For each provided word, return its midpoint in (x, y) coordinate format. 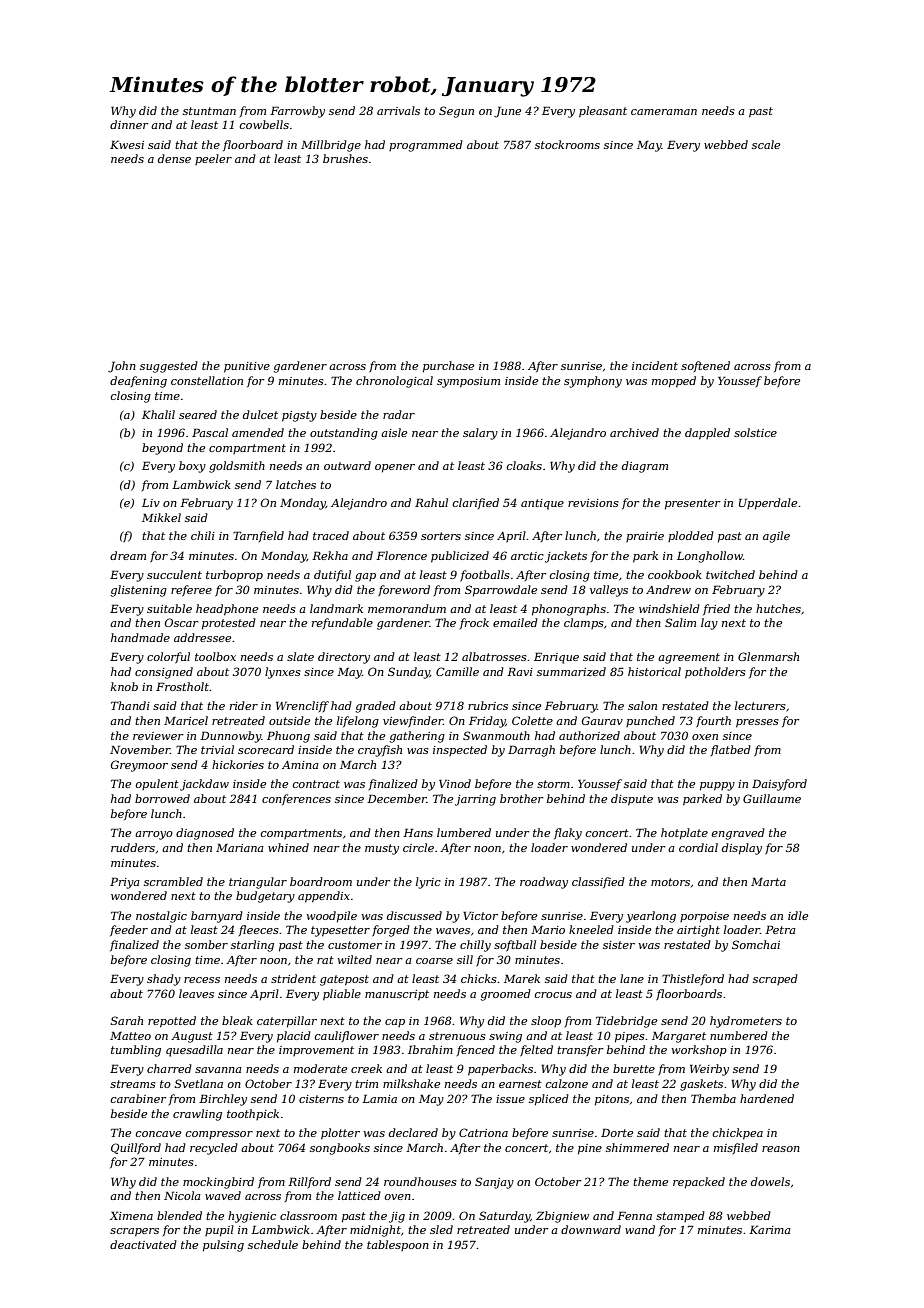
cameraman (664, 112)
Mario (548, 930)
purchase (448, 367)
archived (634, 432)
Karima (770, 1229)
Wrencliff (302, 706)
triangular (258, 883)
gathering (417, 737)
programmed (426, 146)
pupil (219, 1231)
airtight (698, 931)
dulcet (260, 414)
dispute (632, 800)
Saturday (504, 1217)
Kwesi (127, 144)
